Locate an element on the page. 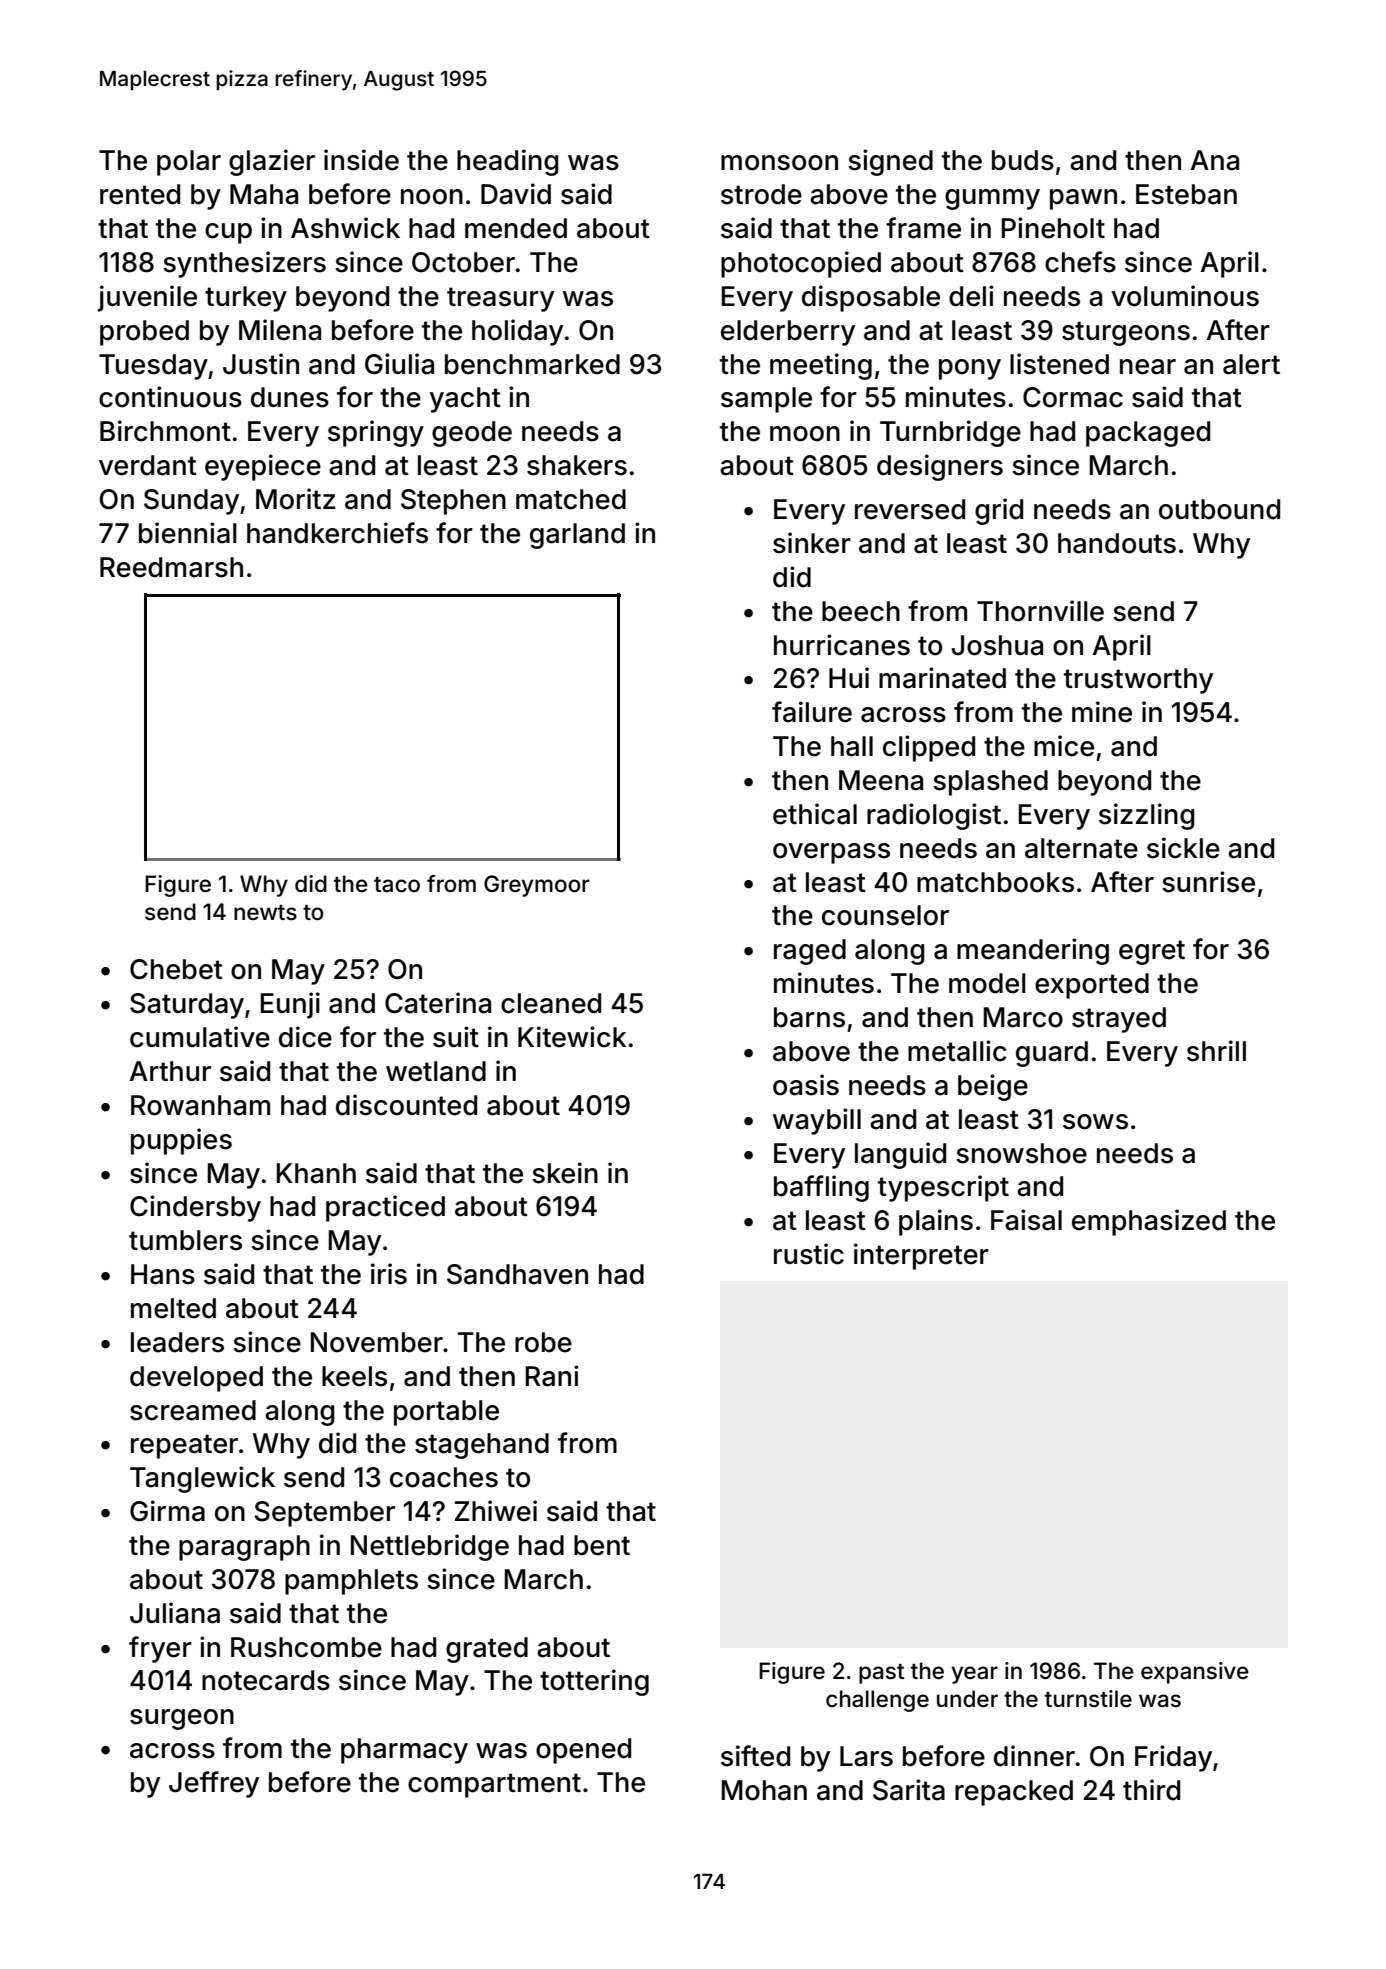 The image size is (1386, 1969). outbound is located at coordinates (1219, 509).
